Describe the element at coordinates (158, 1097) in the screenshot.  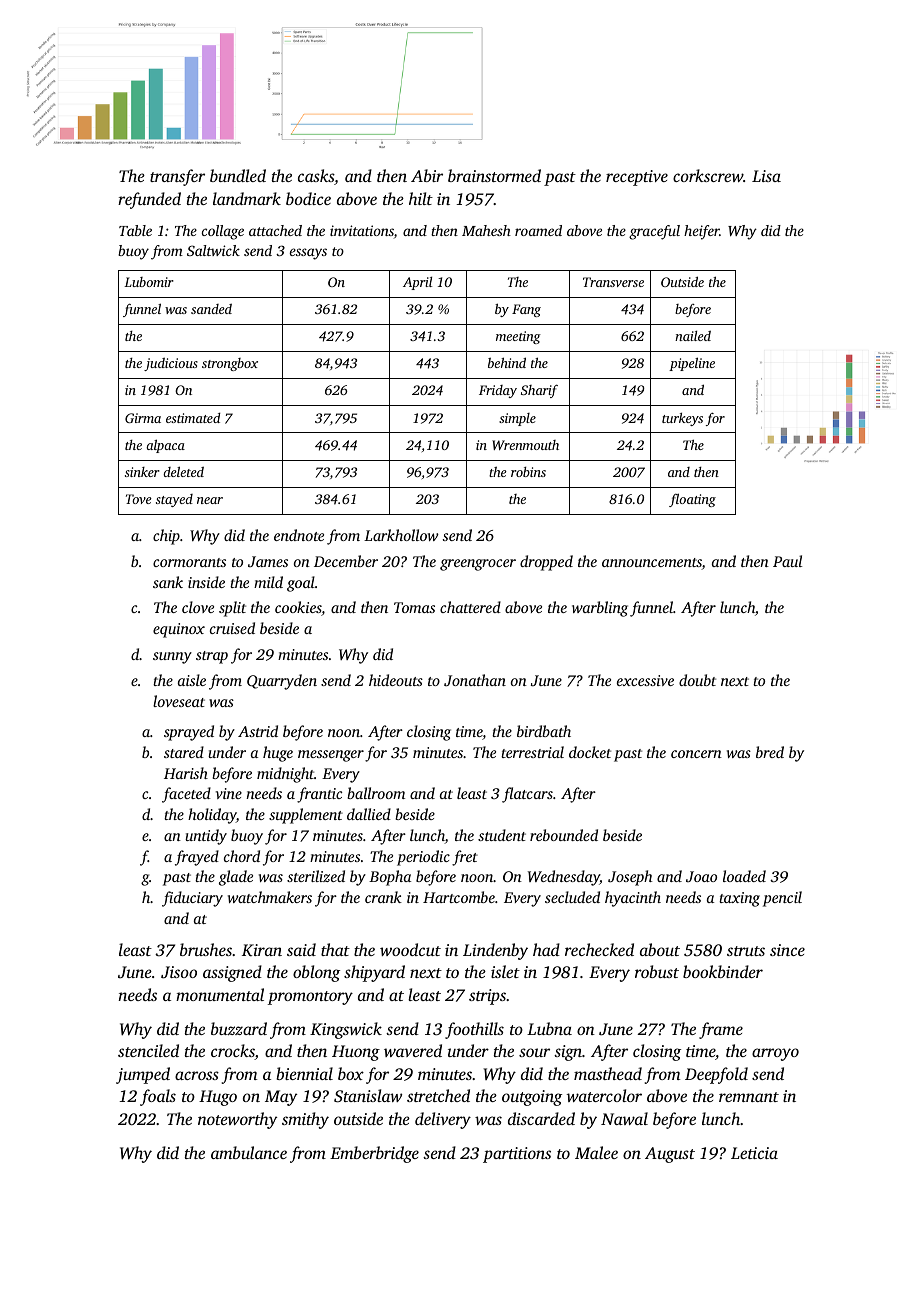
I see `foals` at that location.
